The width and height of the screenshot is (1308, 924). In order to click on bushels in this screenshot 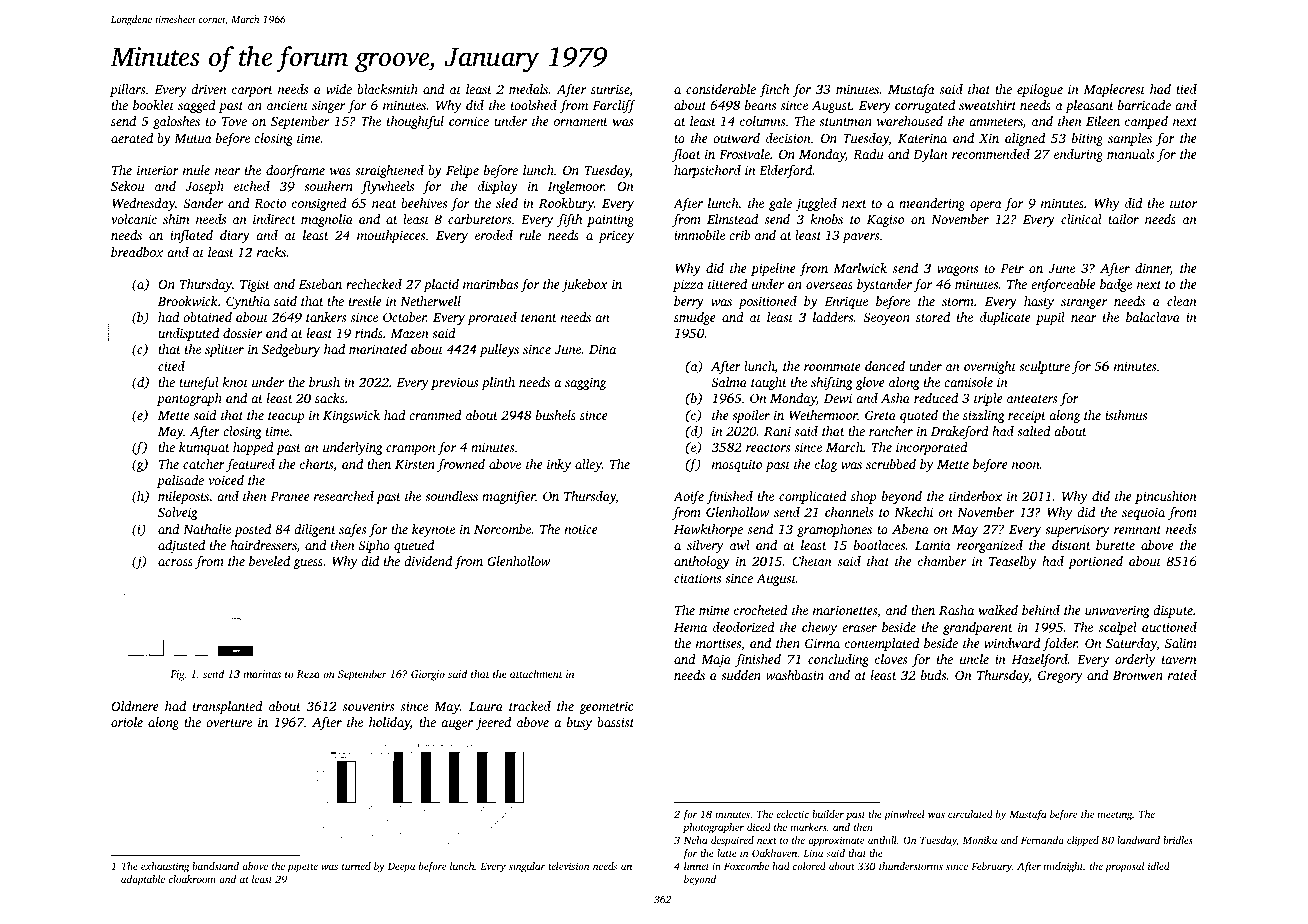, I will do `click(556, 415)`.
